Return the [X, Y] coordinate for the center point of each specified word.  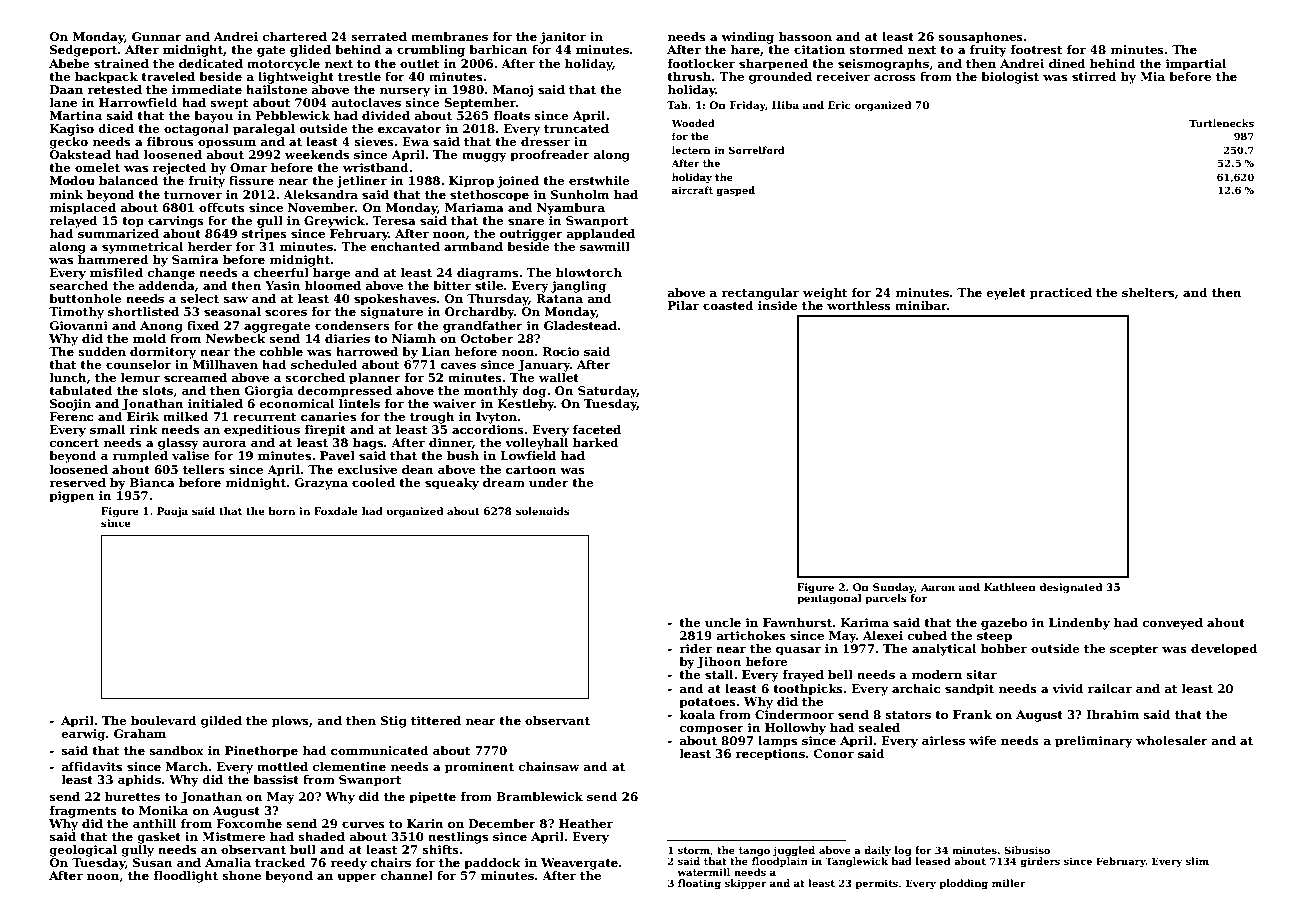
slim [1197, 861]
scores [286, 312]
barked [596, 442]
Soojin [70, 405]
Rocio [561, 351]
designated [1070, 588]
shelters [1148, 292]
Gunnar [157, 36]
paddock [492, 864]
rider [695, 648]
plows [290, 722]
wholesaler [1172, 740]
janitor [563, 38]
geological [83, 851]
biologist [1010, 78]
